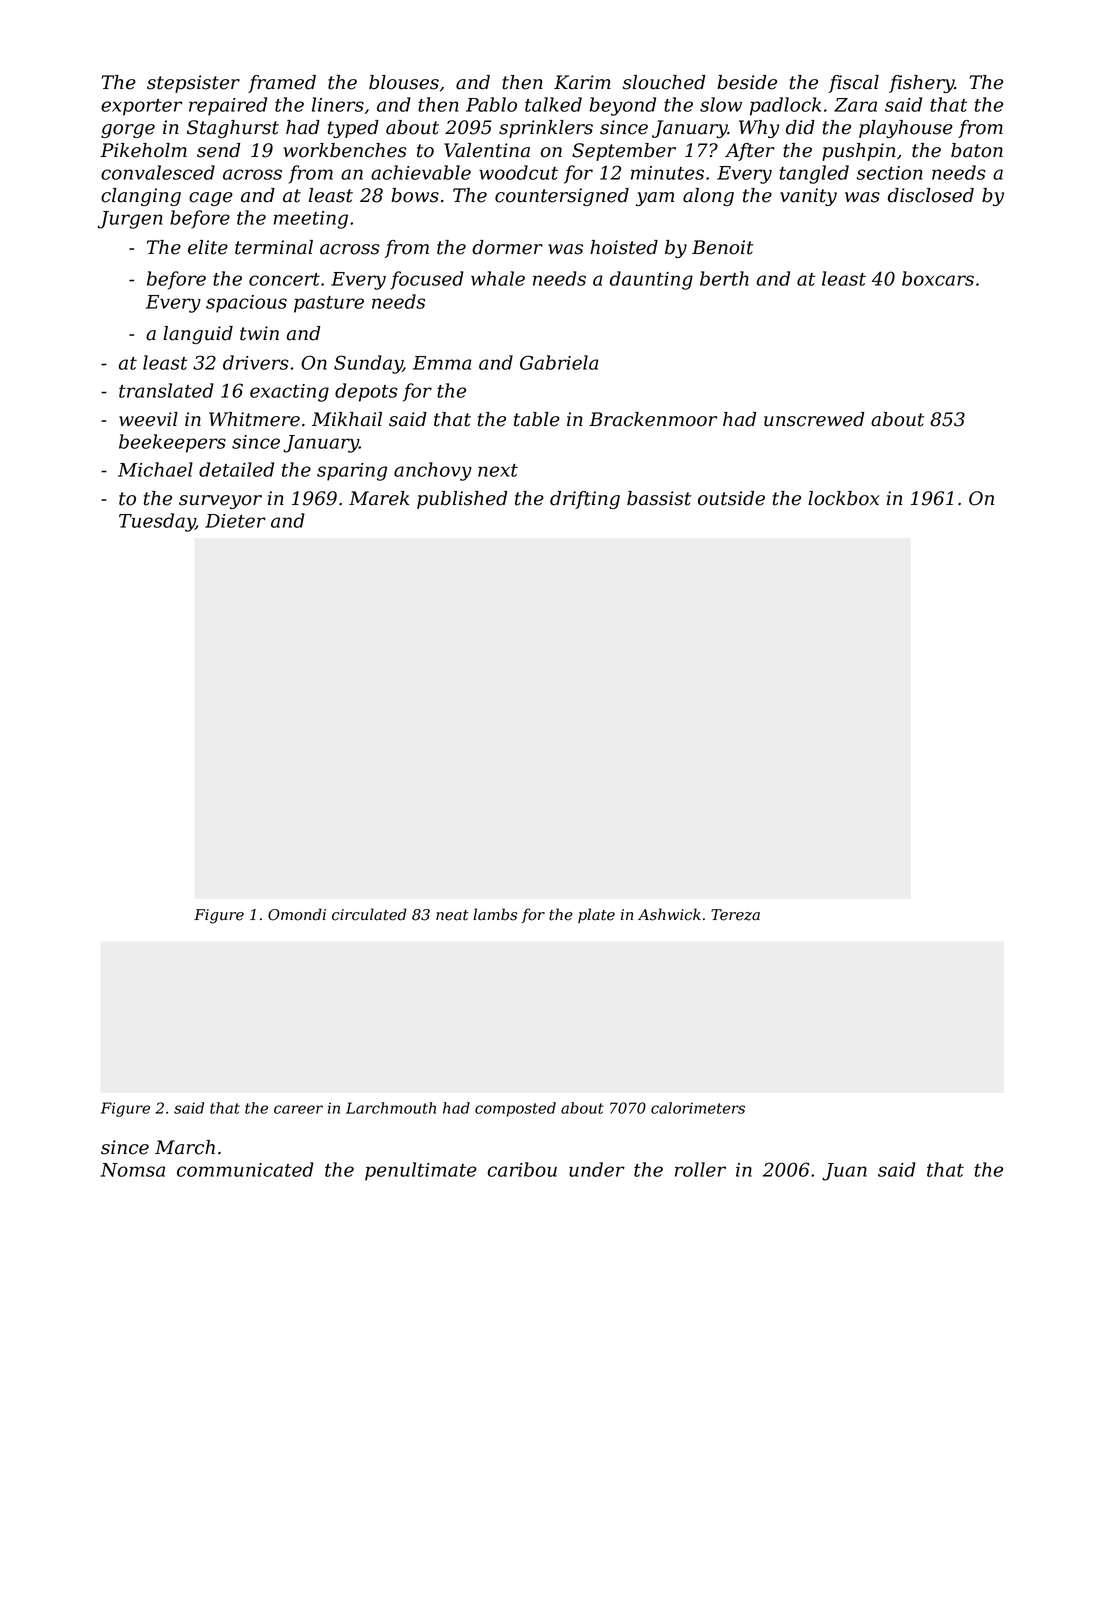 The height and width of the image is (1601, 1105). Describe the element at coordinates (735, 915) in the image. I see `Tereza` at that location.
